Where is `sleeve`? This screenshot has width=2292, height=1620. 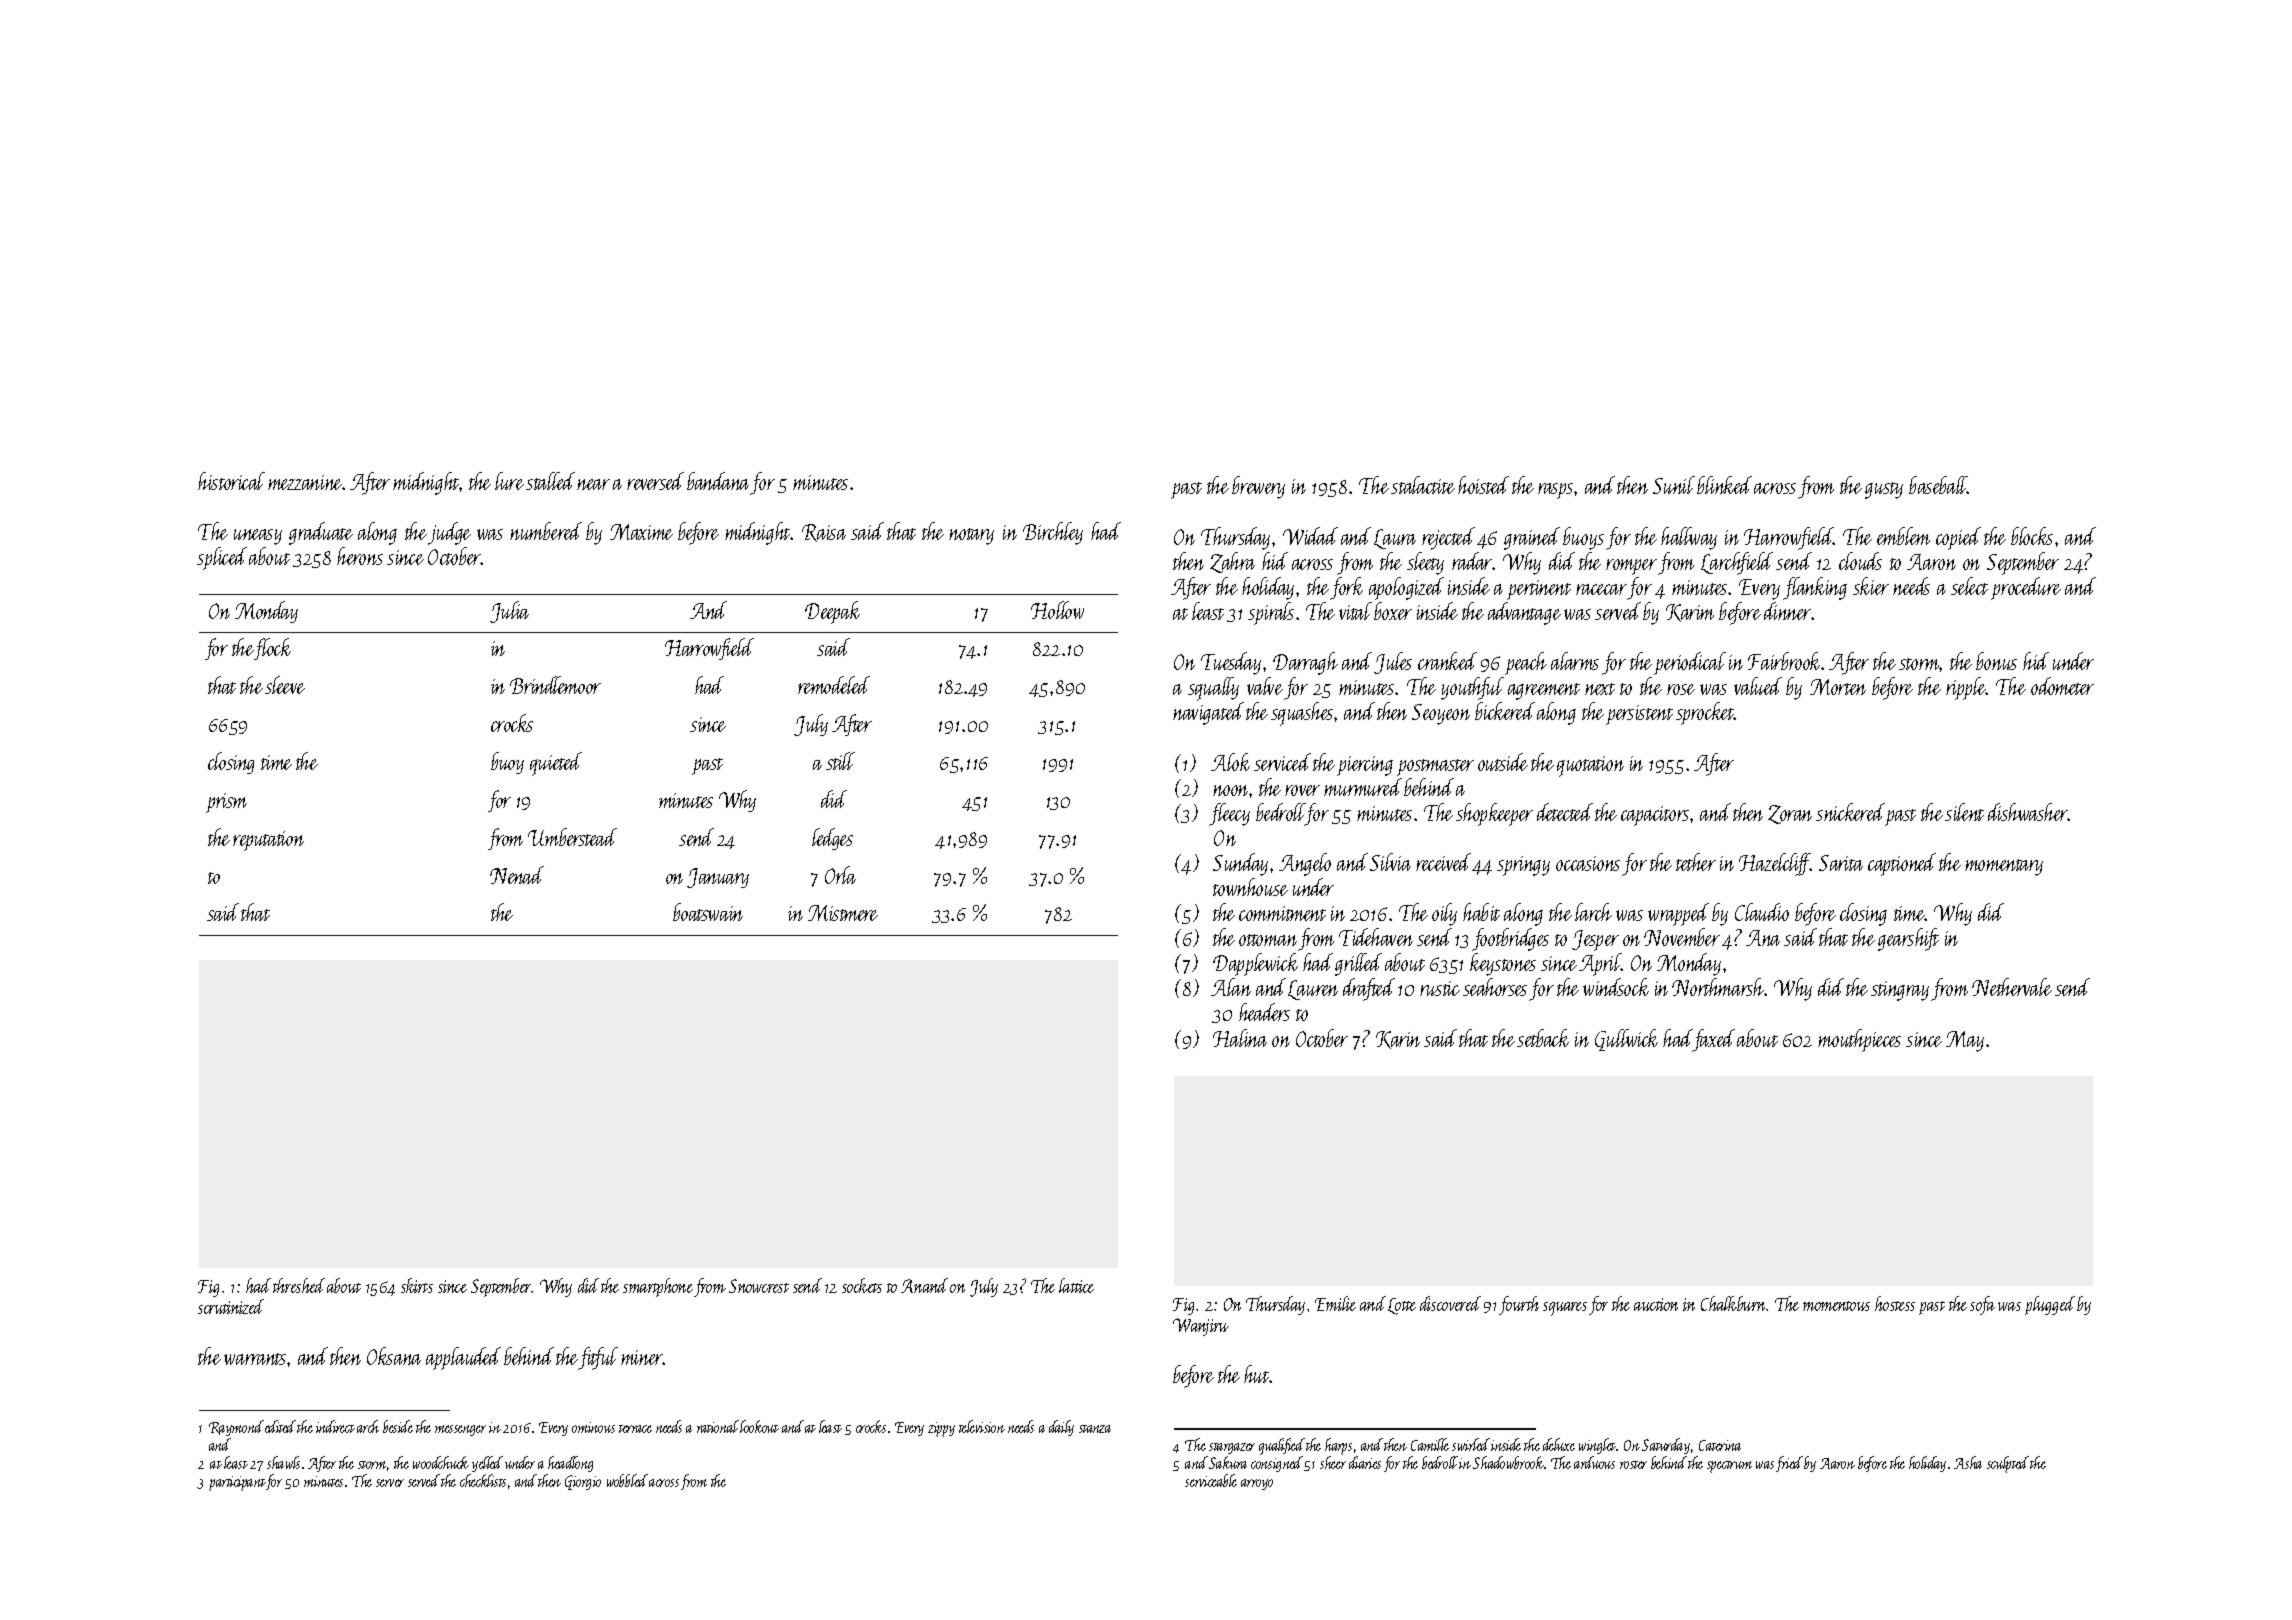 sleeve is located at coordinates (285, 685).
